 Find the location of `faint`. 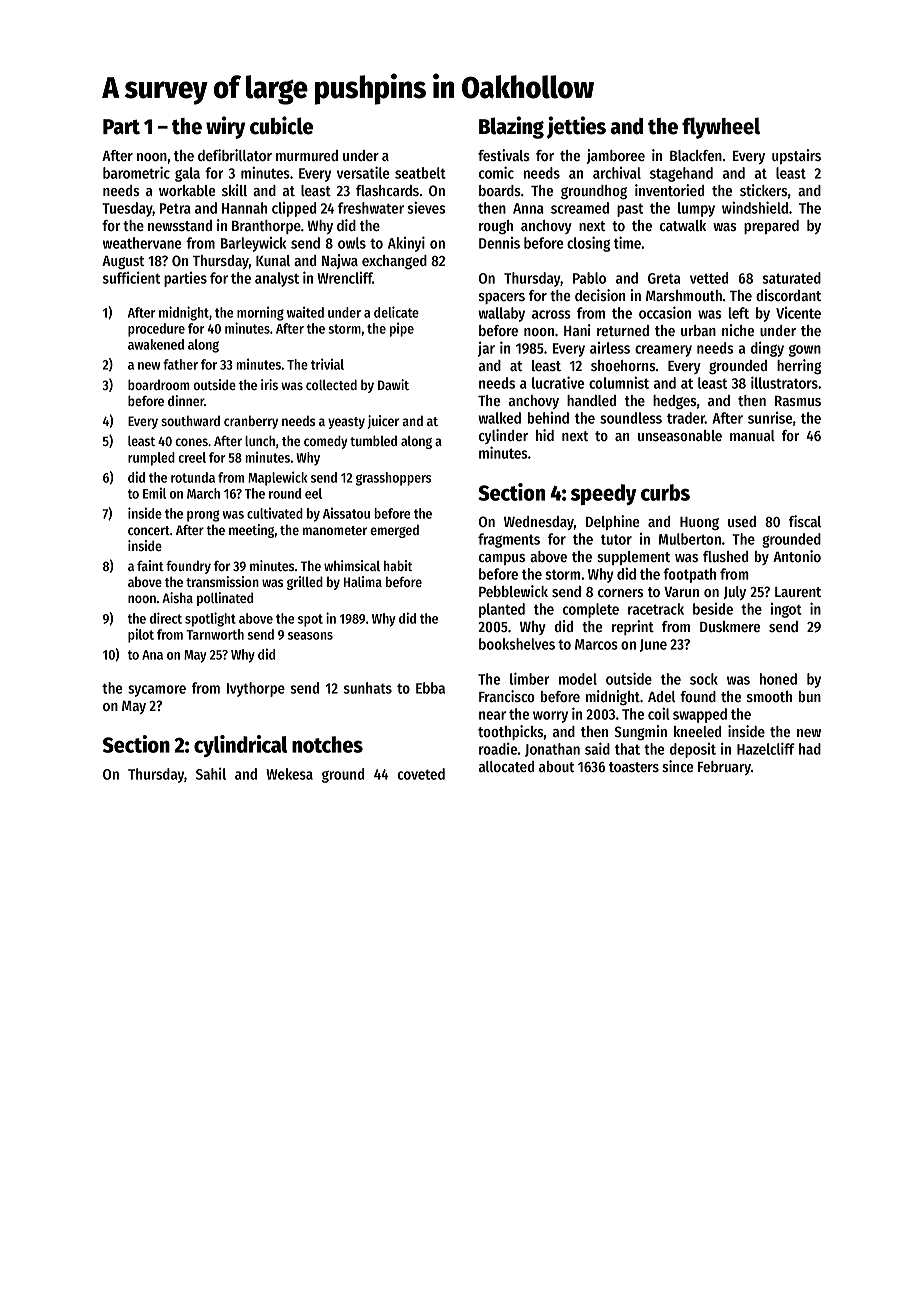

faint is located at coordinates (150, 565).
